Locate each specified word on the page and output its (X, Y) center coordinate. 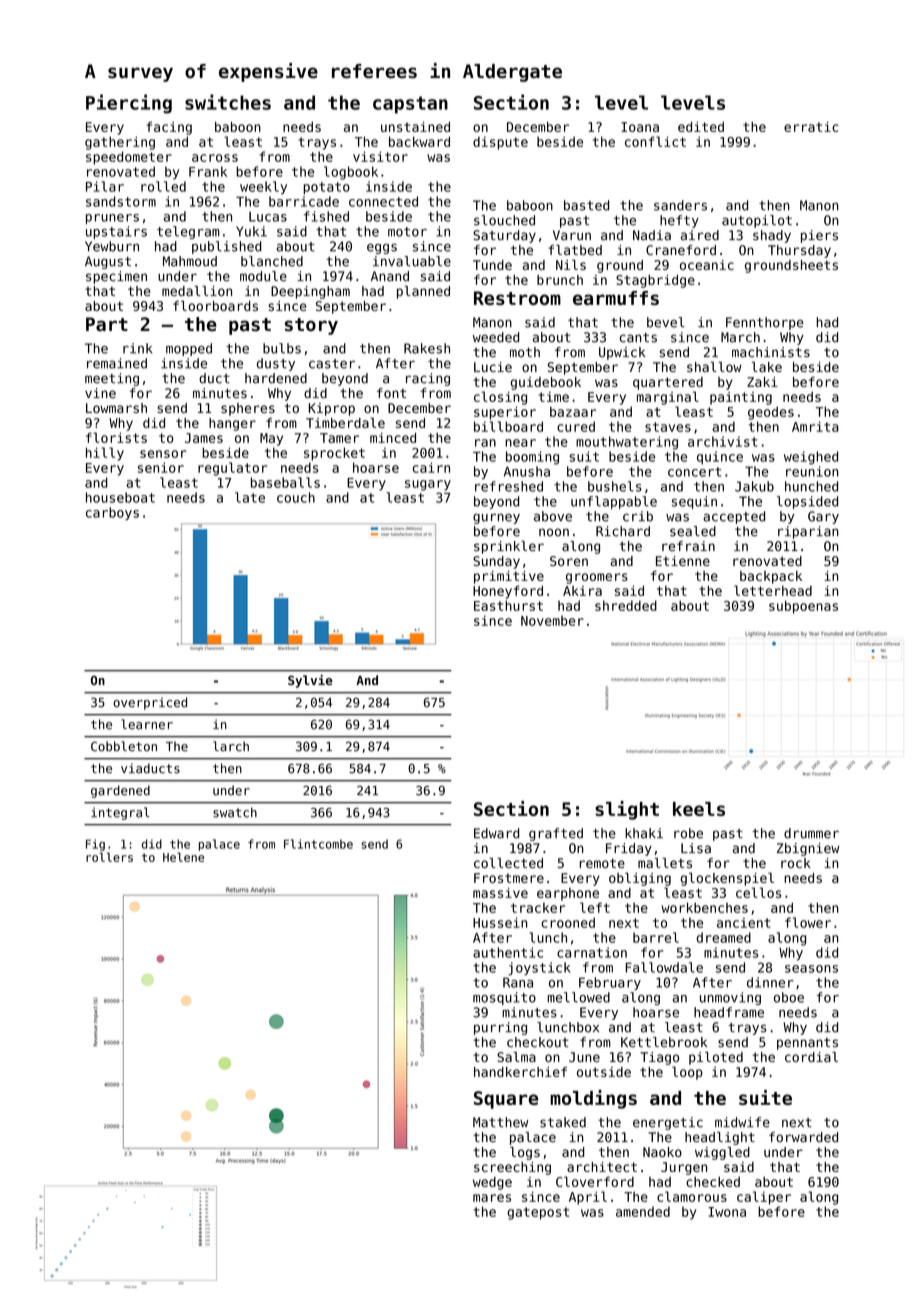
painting (741, 398)
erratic (811, 127)
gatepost (538, 1213)
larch (231, 746)
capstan (410, 105)
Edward (496, 833)
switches (228, 102)
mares (492, 1198)
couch (296, 497)
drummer (811, 833)
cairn (431, 467)
